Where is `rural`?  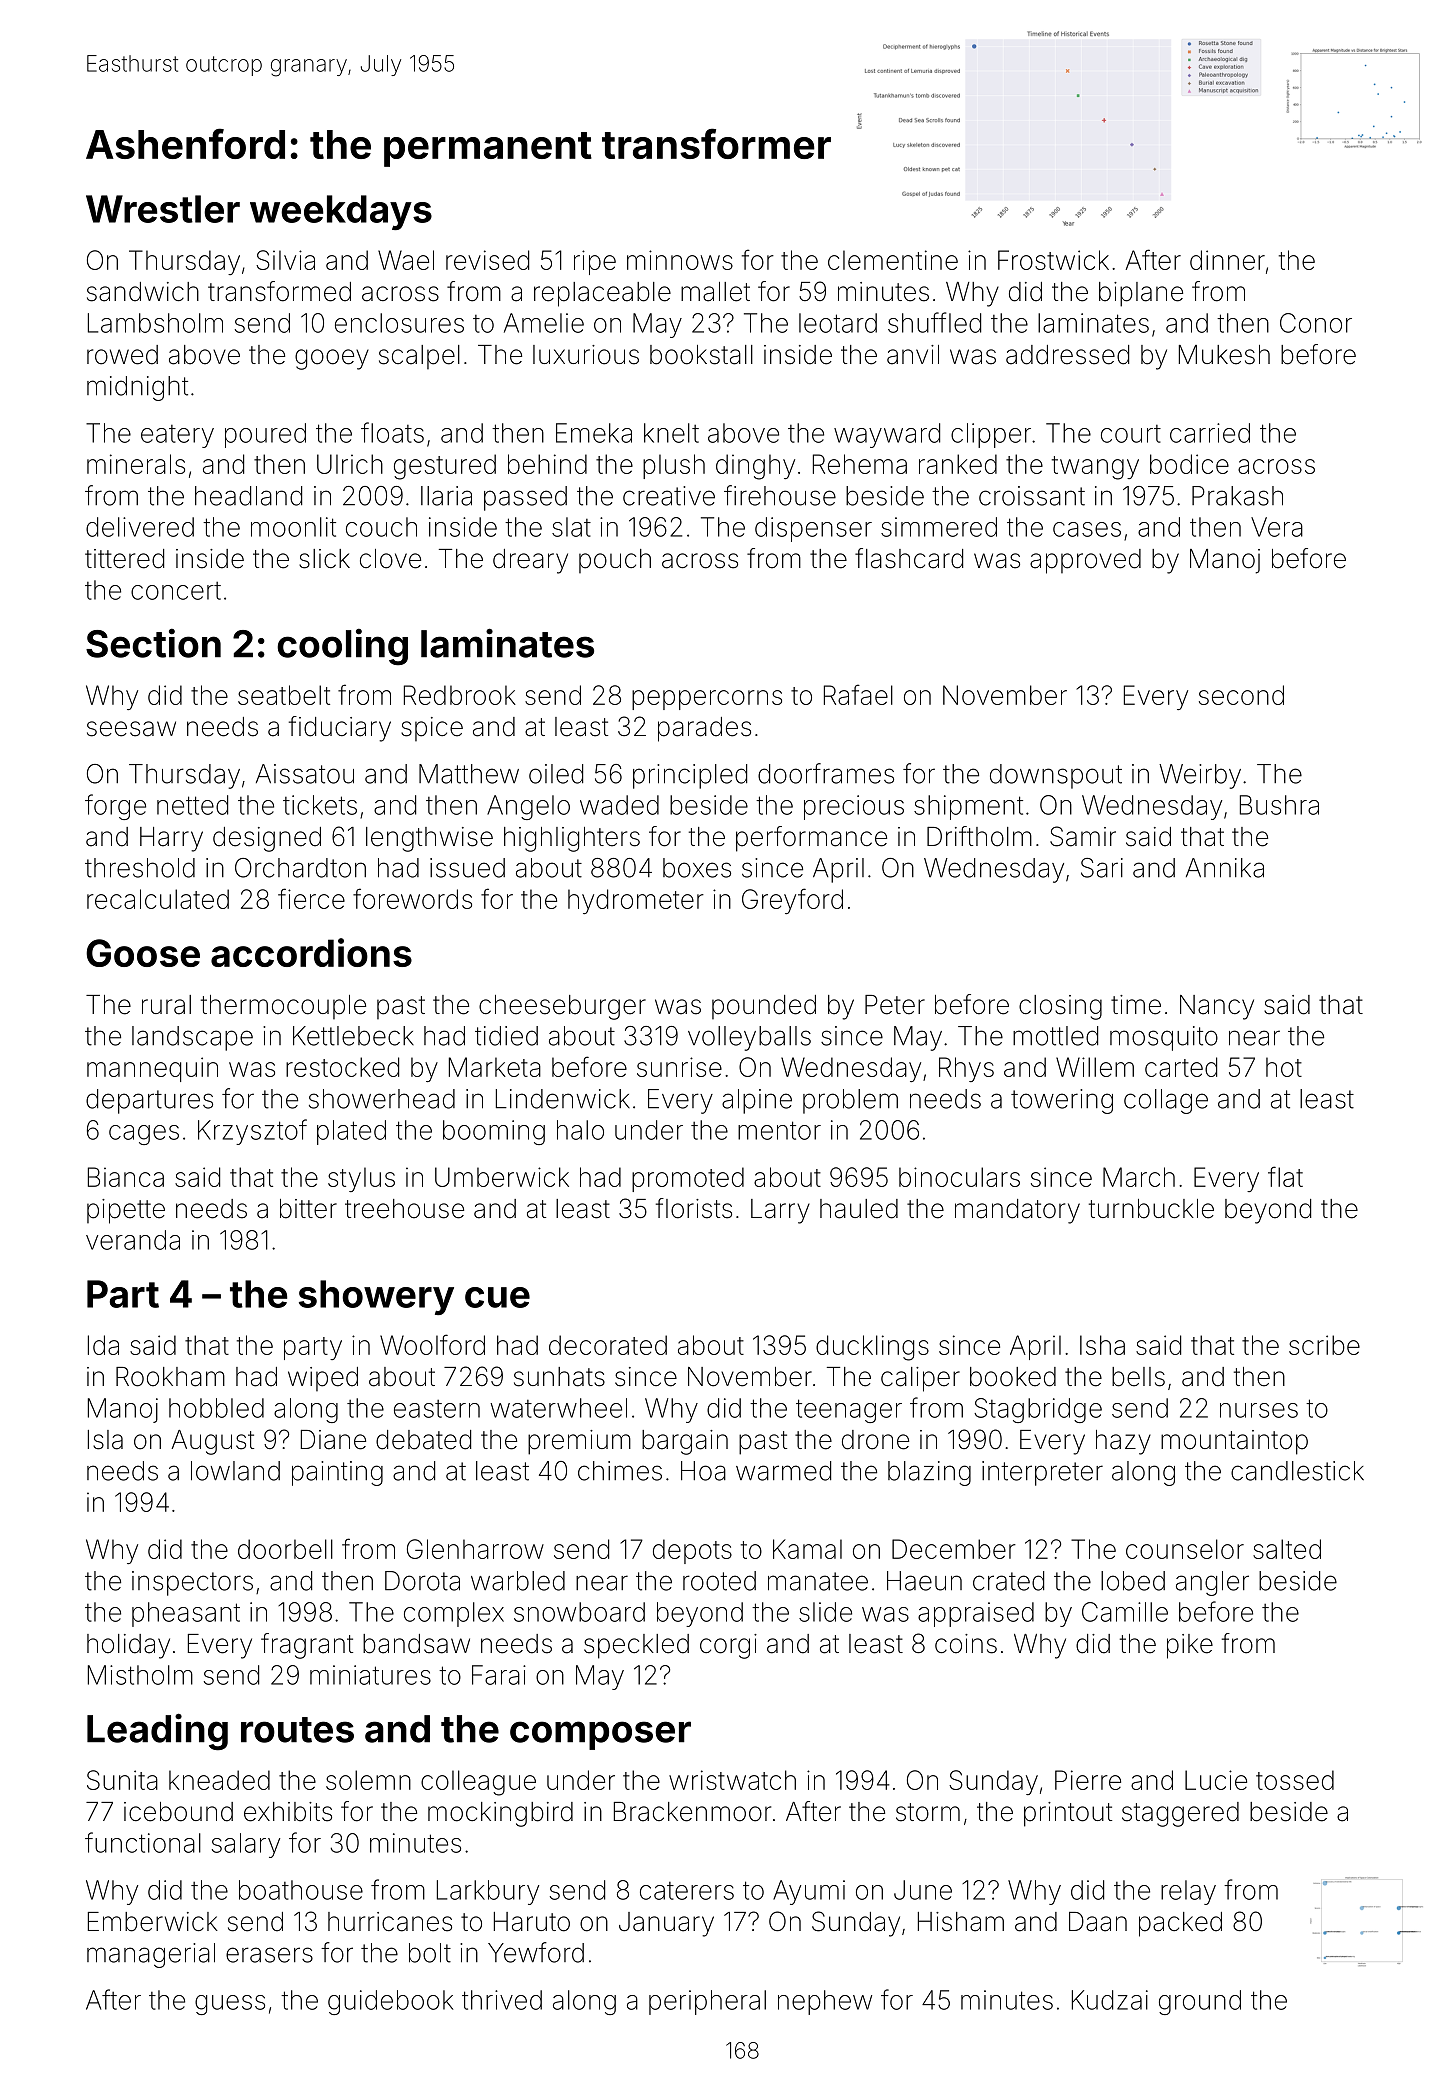 rural is located at coordinates (166, 1005).
